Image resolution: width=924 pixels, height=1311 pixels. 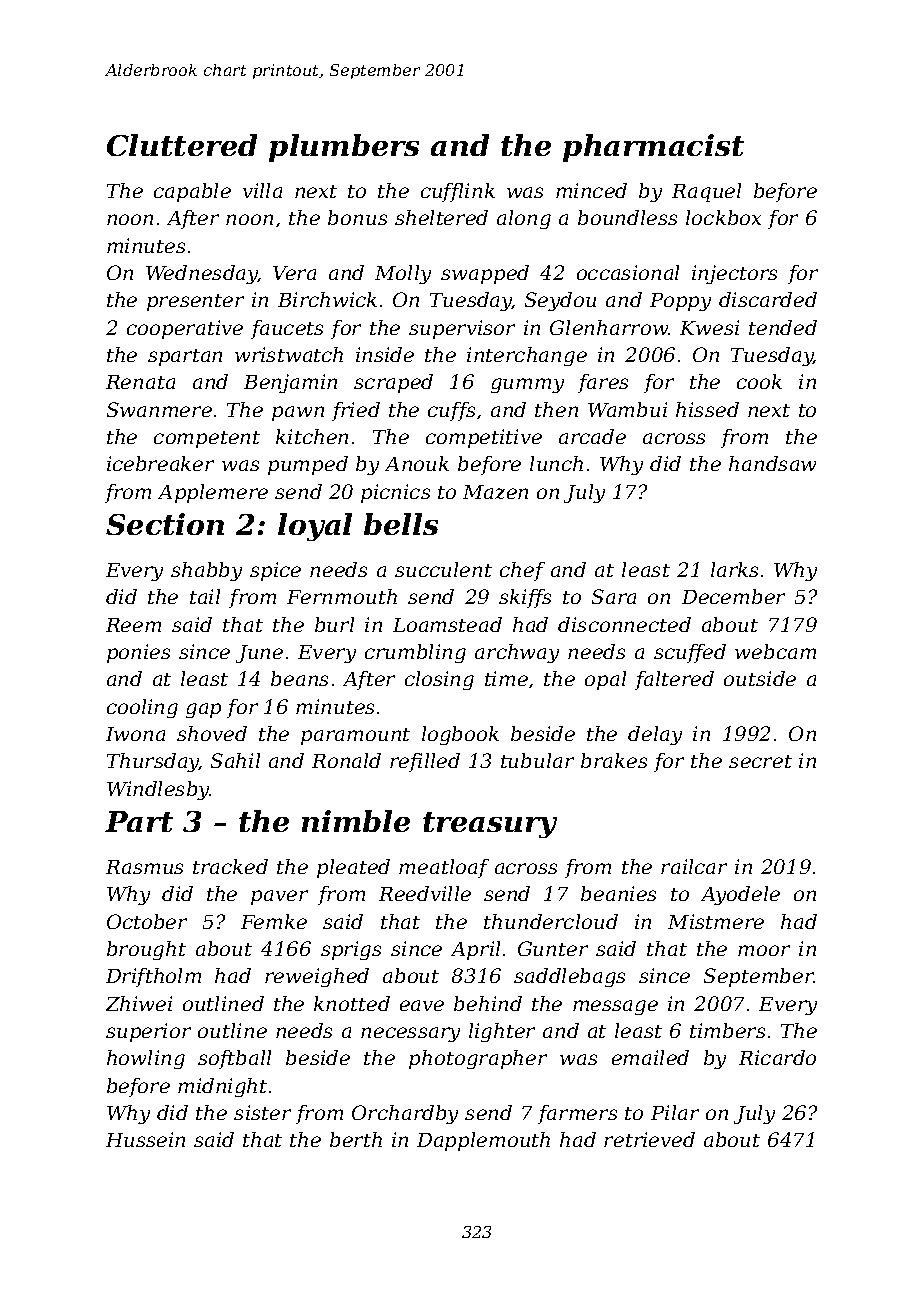 I want to click on cufflink, so click(x=458, y=192).
